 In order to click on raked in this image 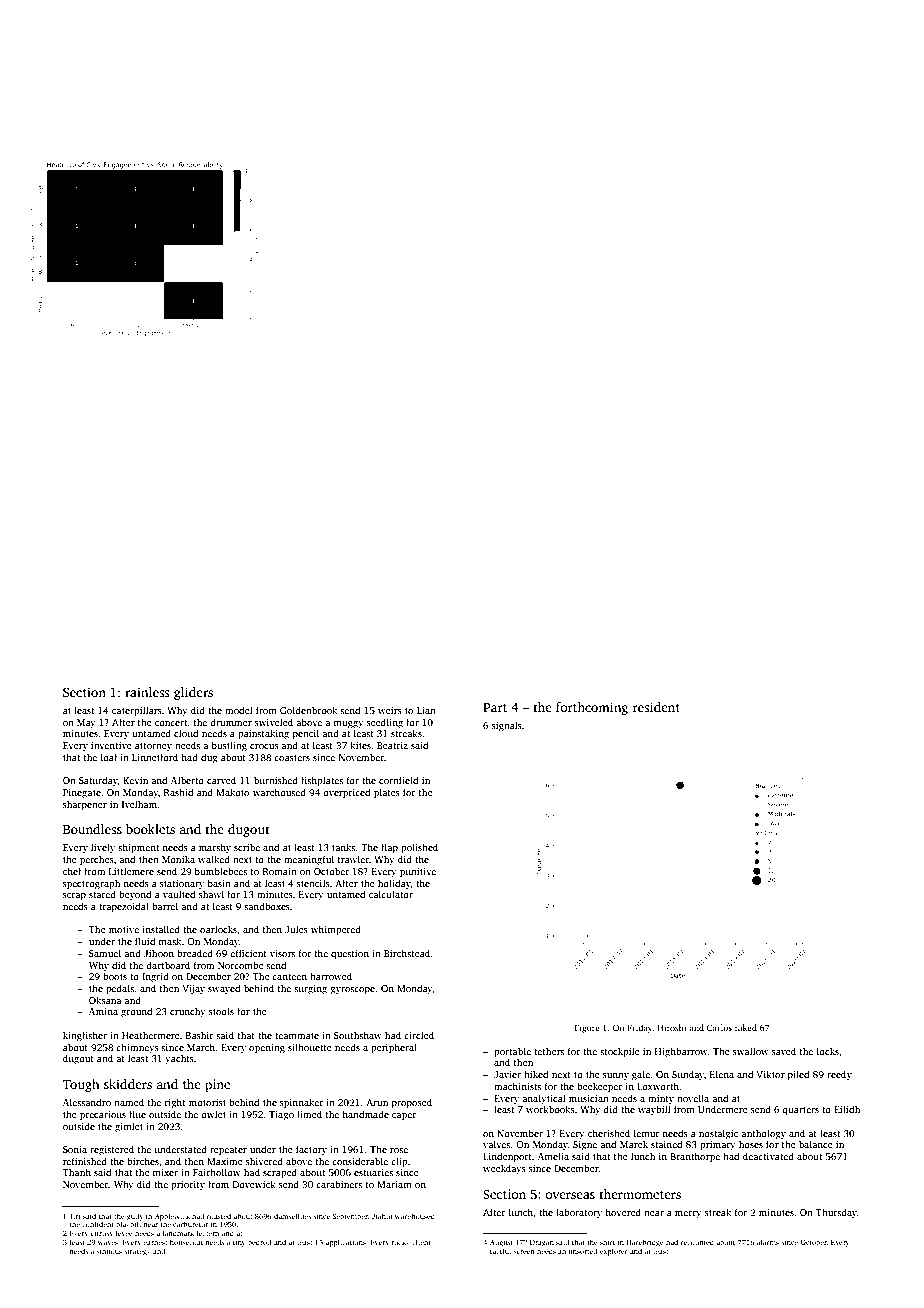, I will do `click(746, 1027)`.
